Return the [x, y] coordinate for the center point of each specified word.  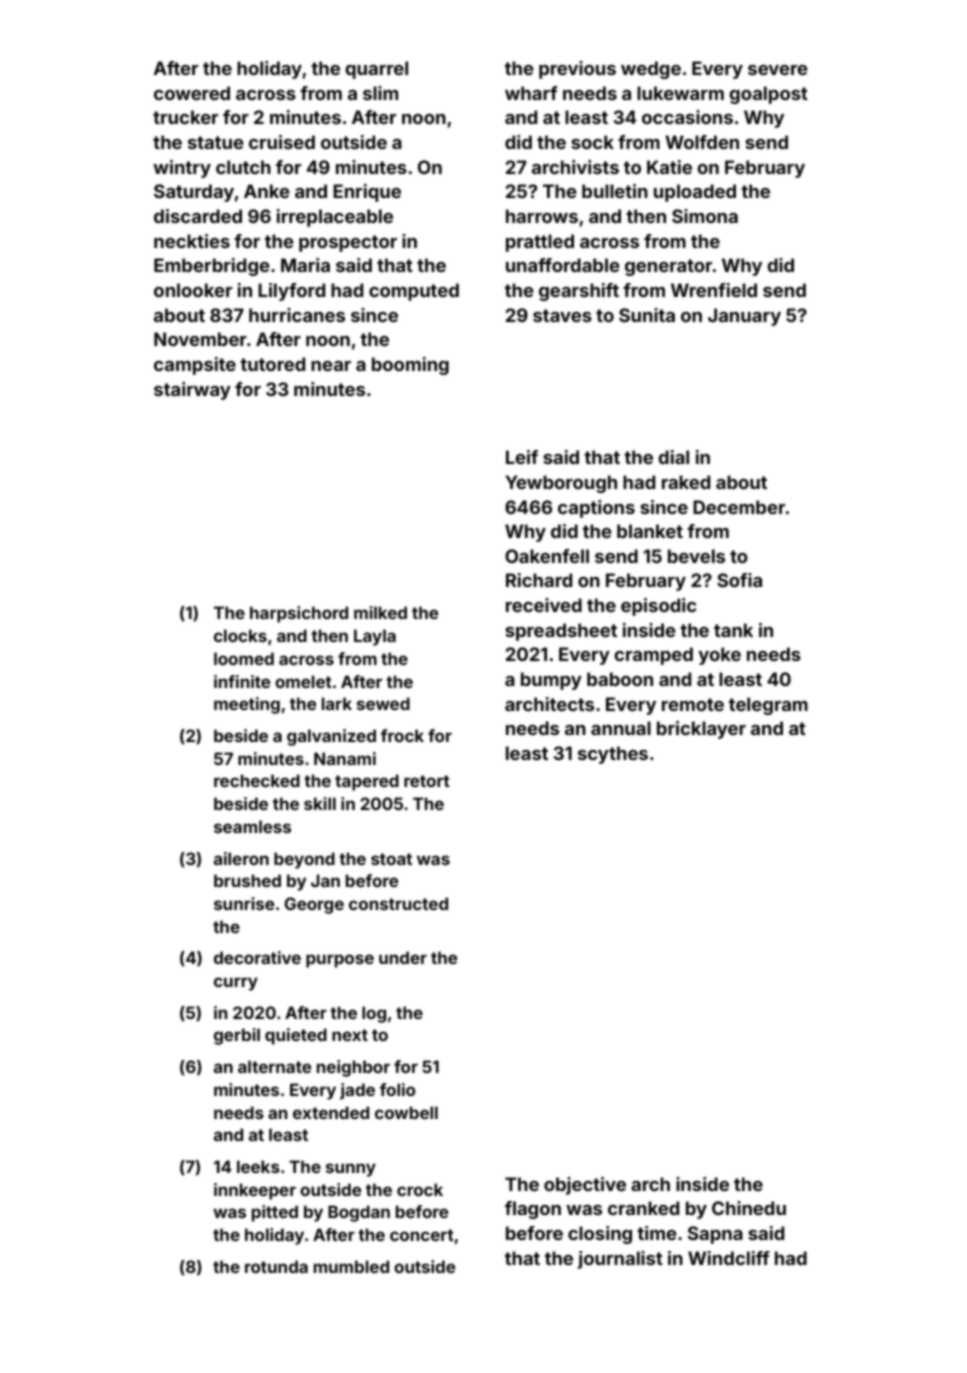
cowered [192, 93]
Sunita [647, 315]
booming [410, 366]
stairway [192, 391]
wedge [651, 70]
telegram [768, 706]
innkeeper [255, 1191]
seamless [252, 826]
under [403, 957]
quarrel [377, 70]
